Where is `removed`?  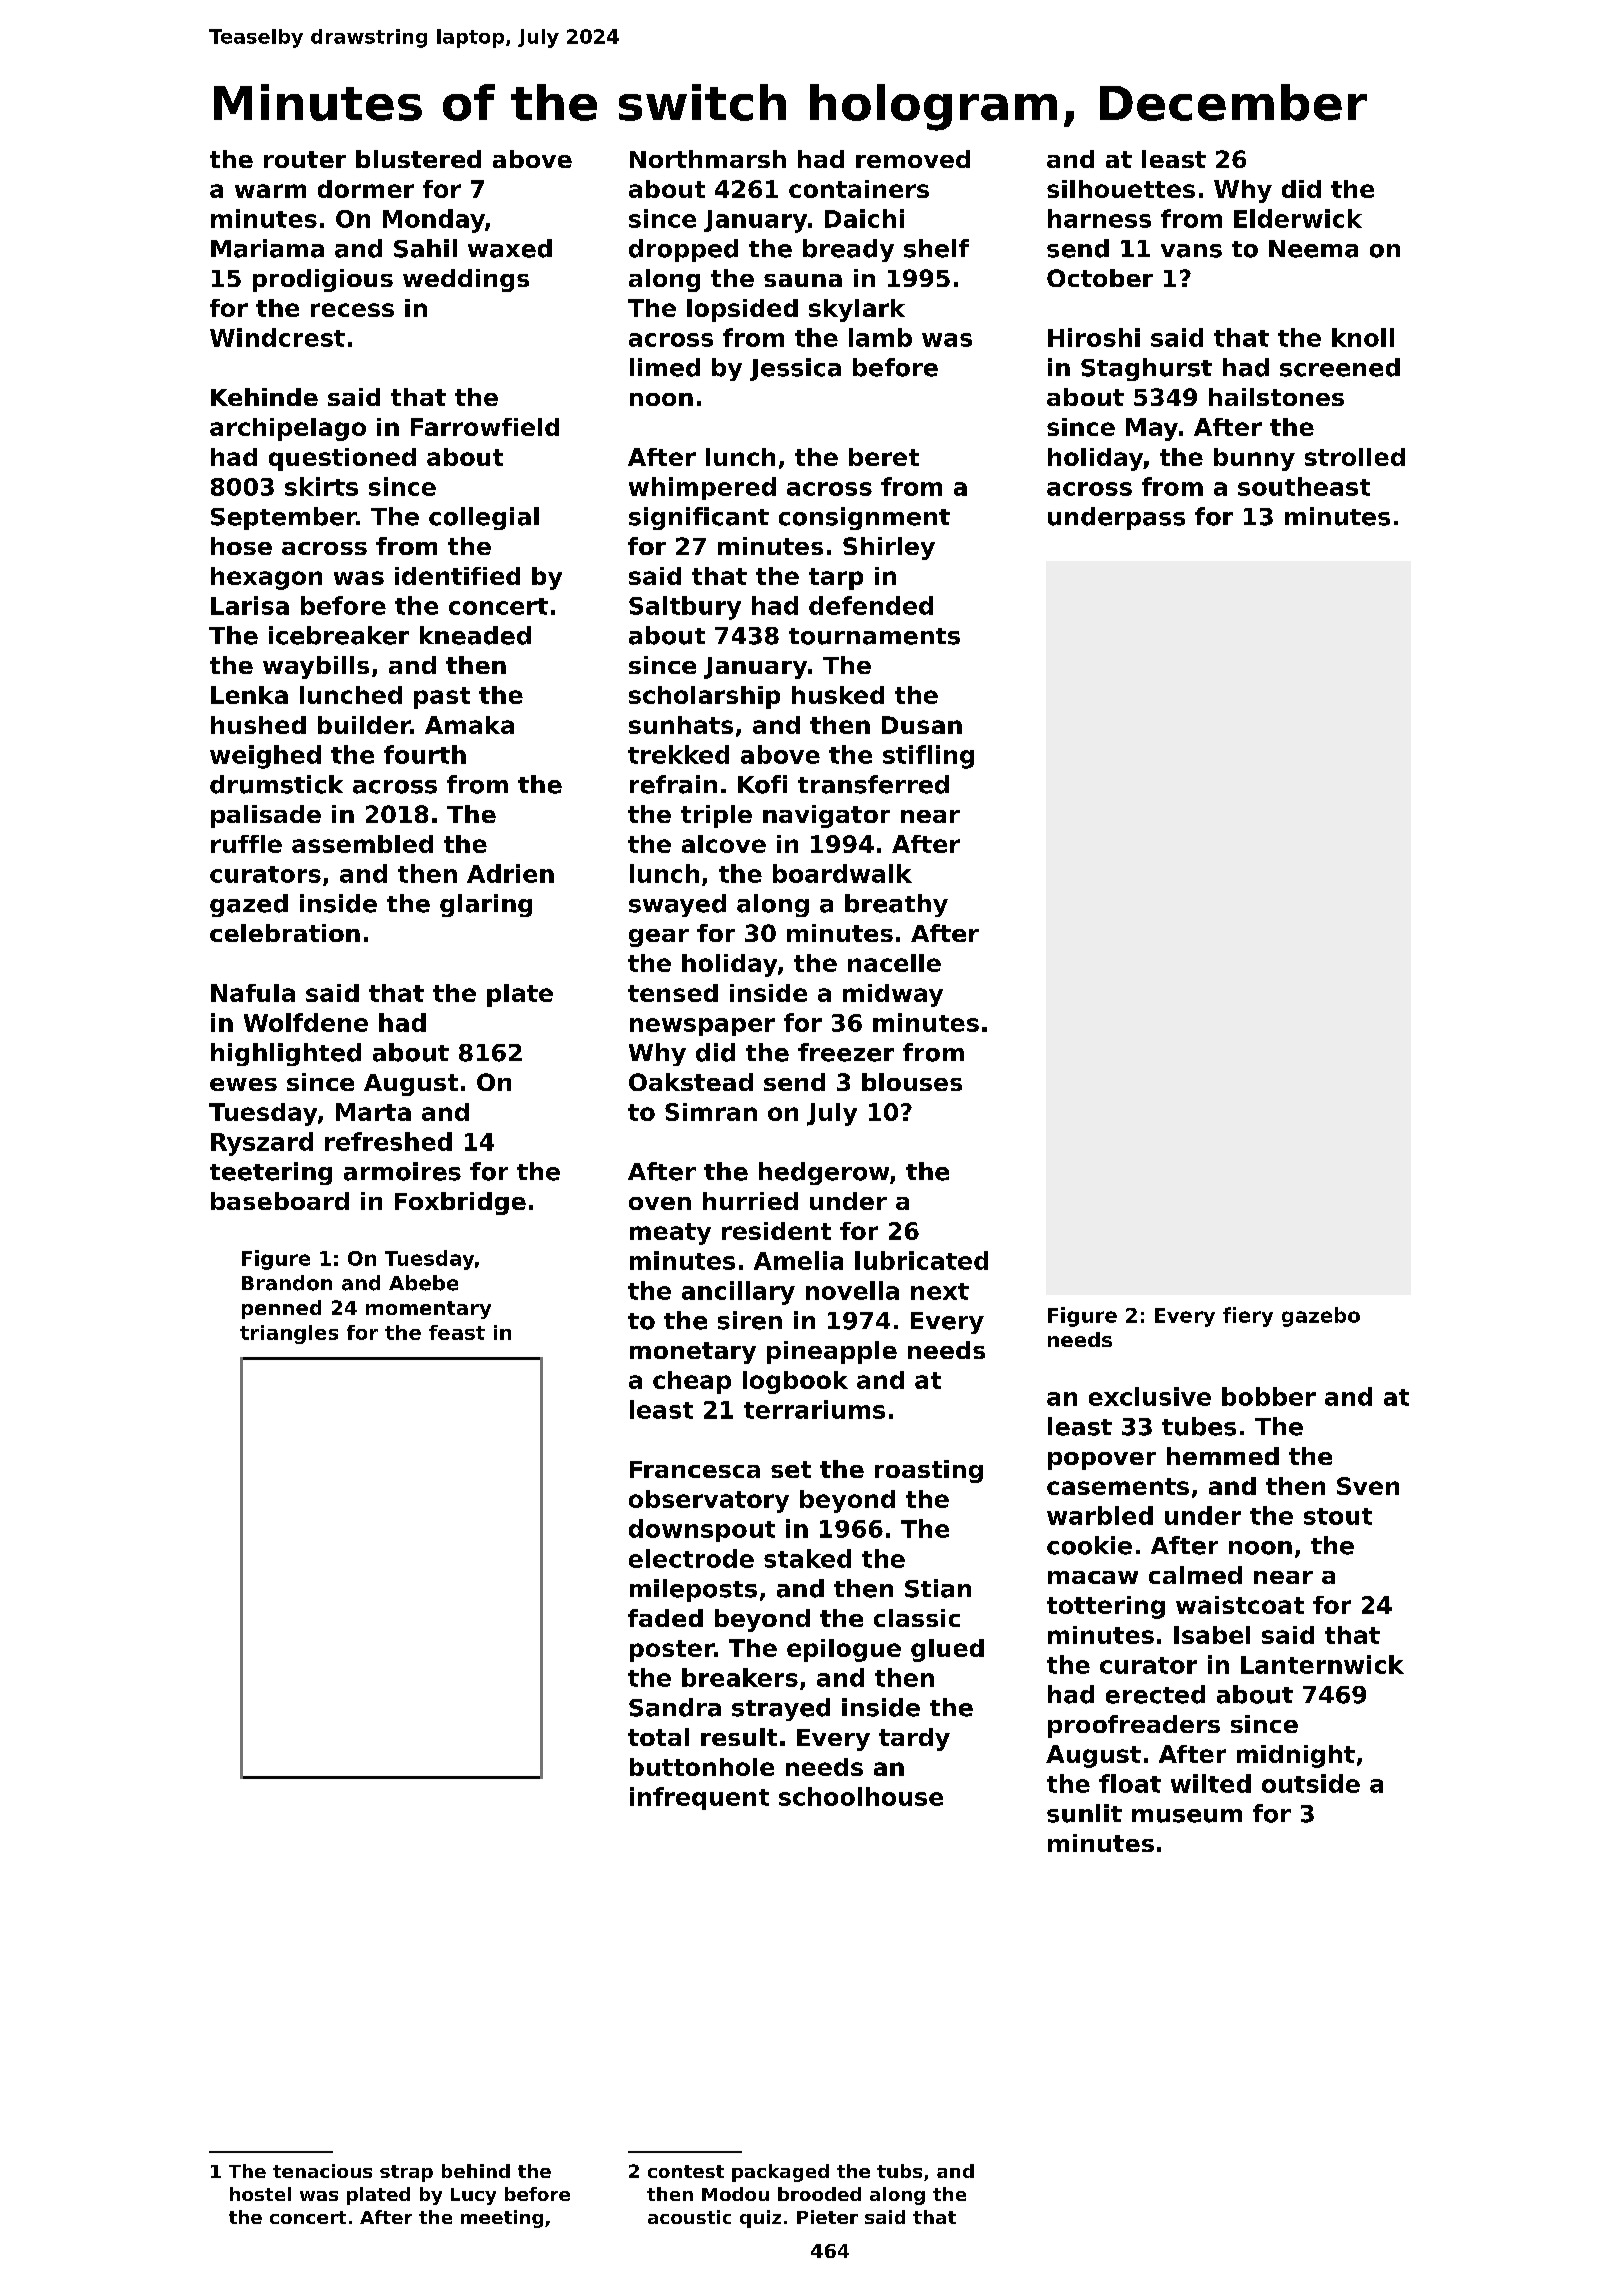
removed is located at coordinates (913, 159).
